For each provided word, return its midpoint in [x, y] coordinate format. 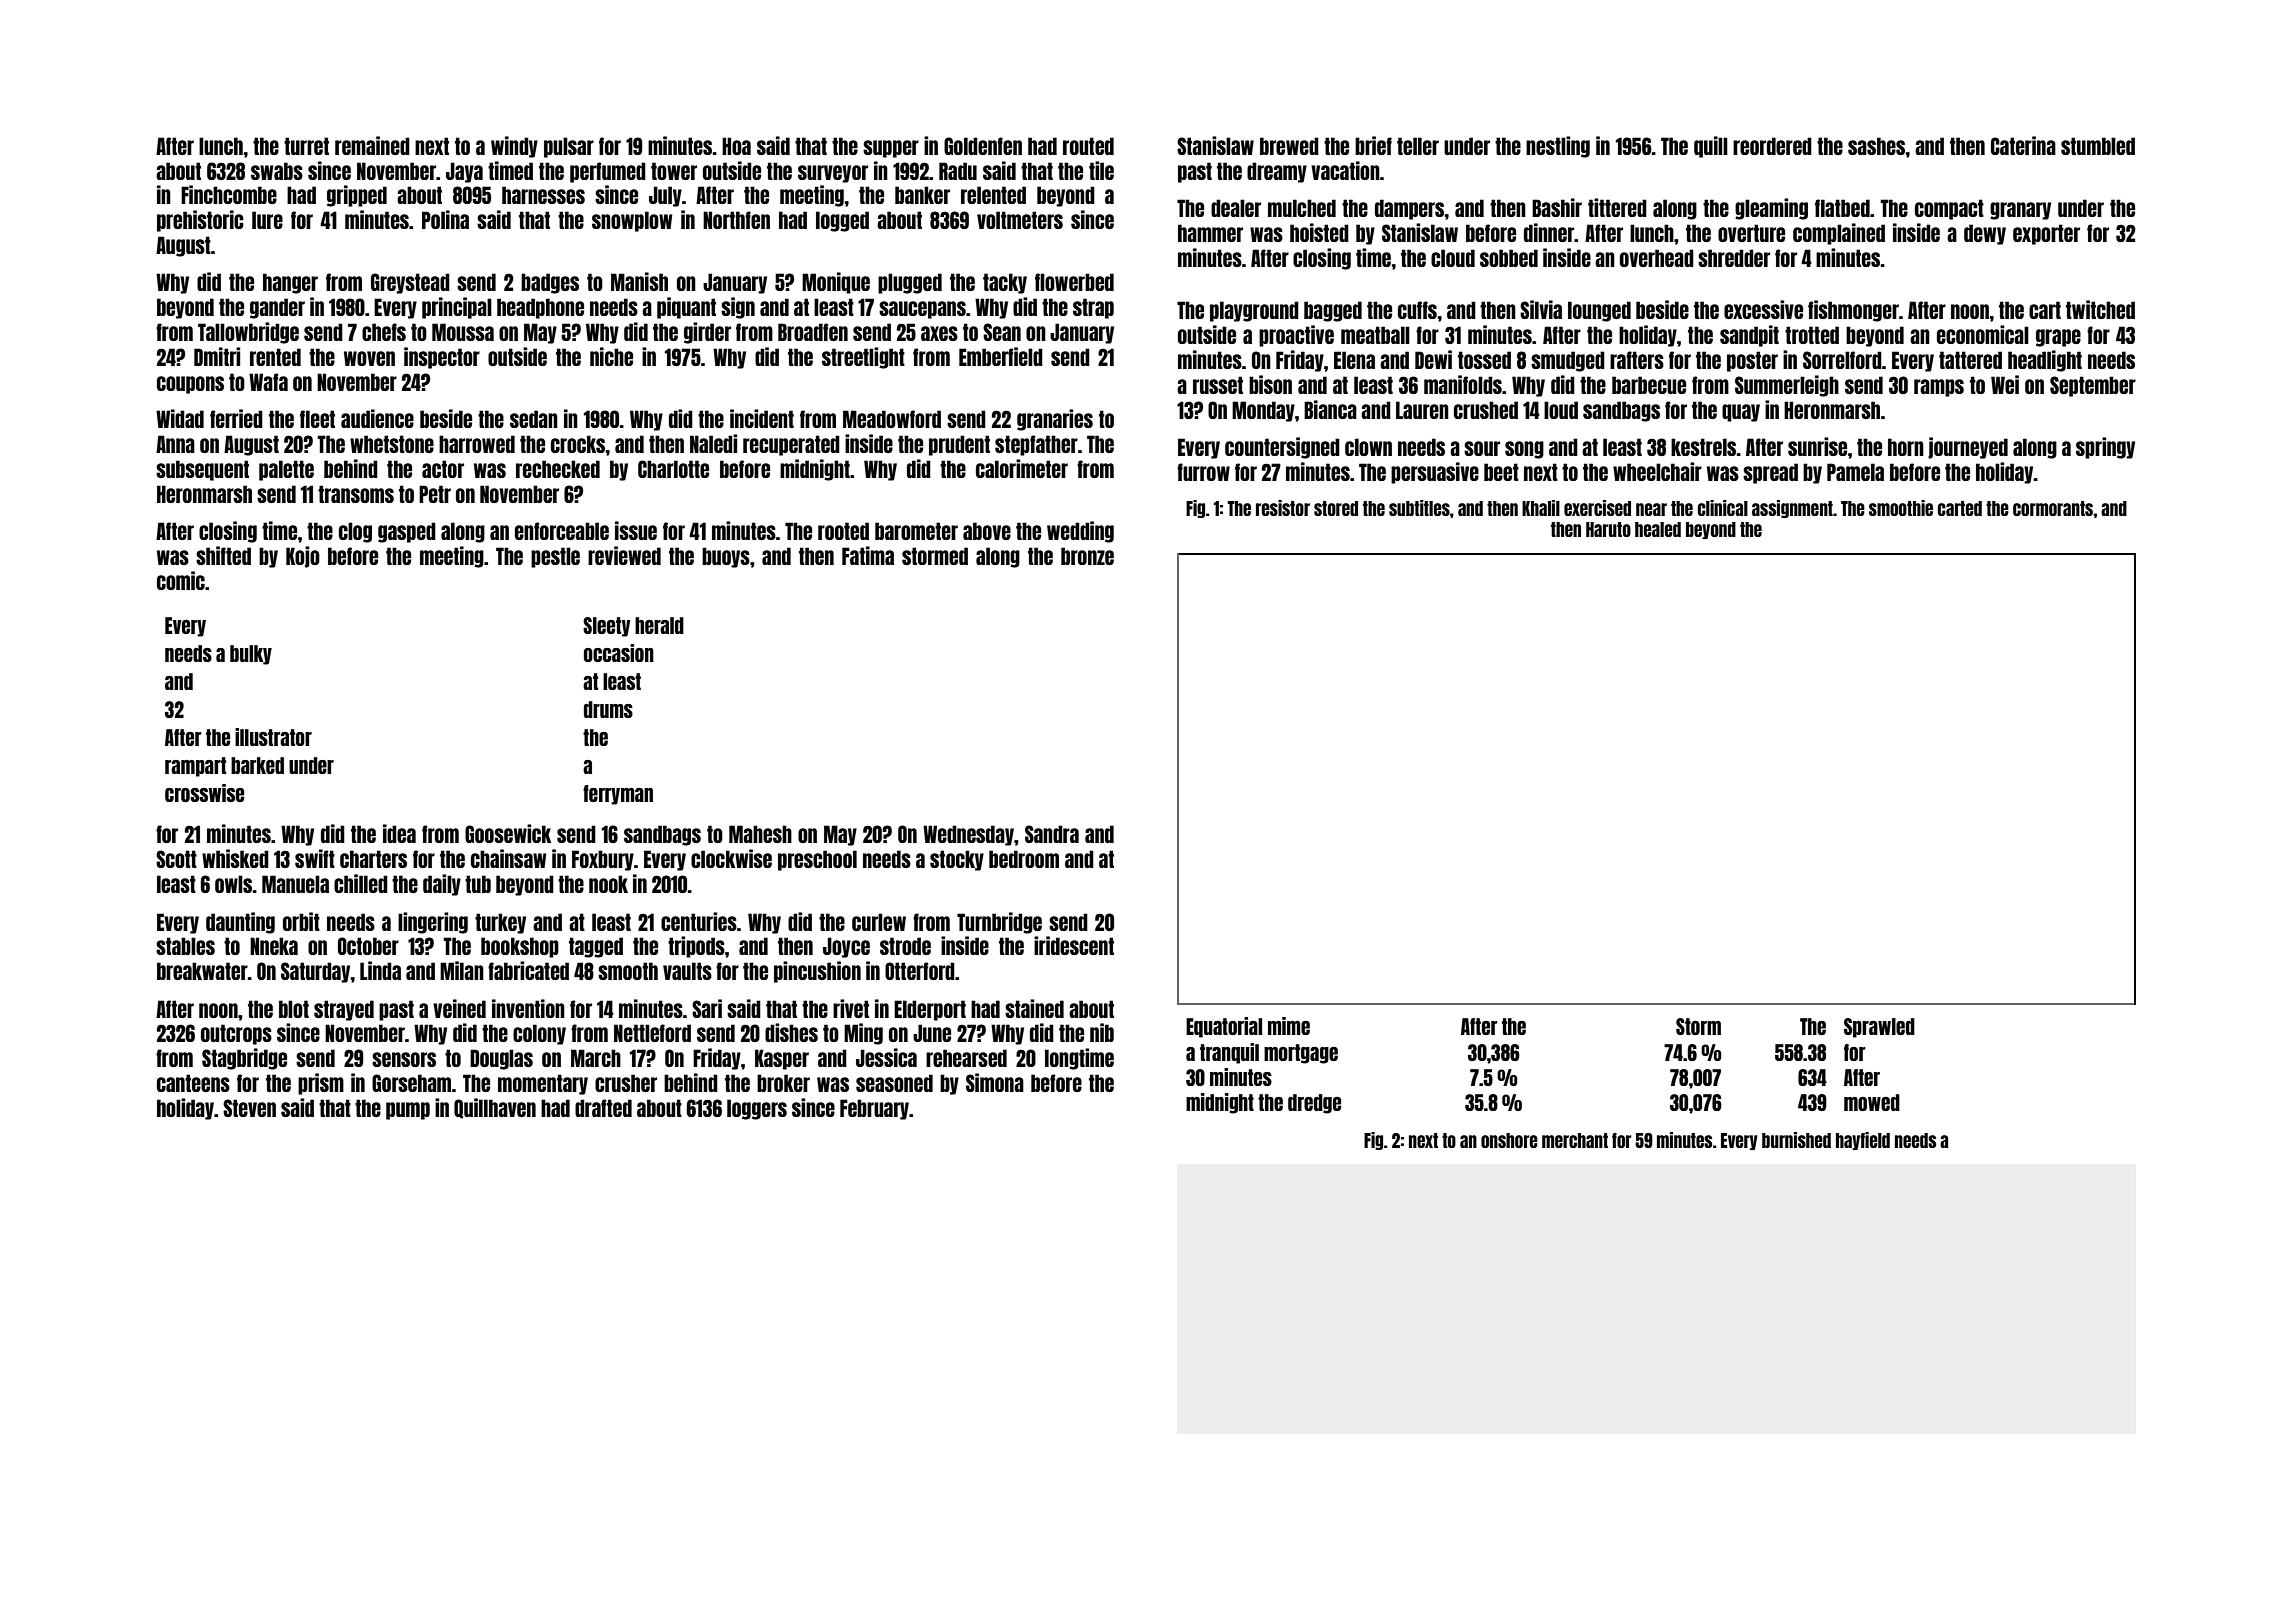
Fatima [868, 555]
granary [2020, 211]
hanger [290, 283]
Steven [249, 1108]
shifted [223, 555]
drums [608, 709]
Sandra [1052, 834]
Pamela [1855, 472]
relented [993, 195]
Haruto [1608, 529]
